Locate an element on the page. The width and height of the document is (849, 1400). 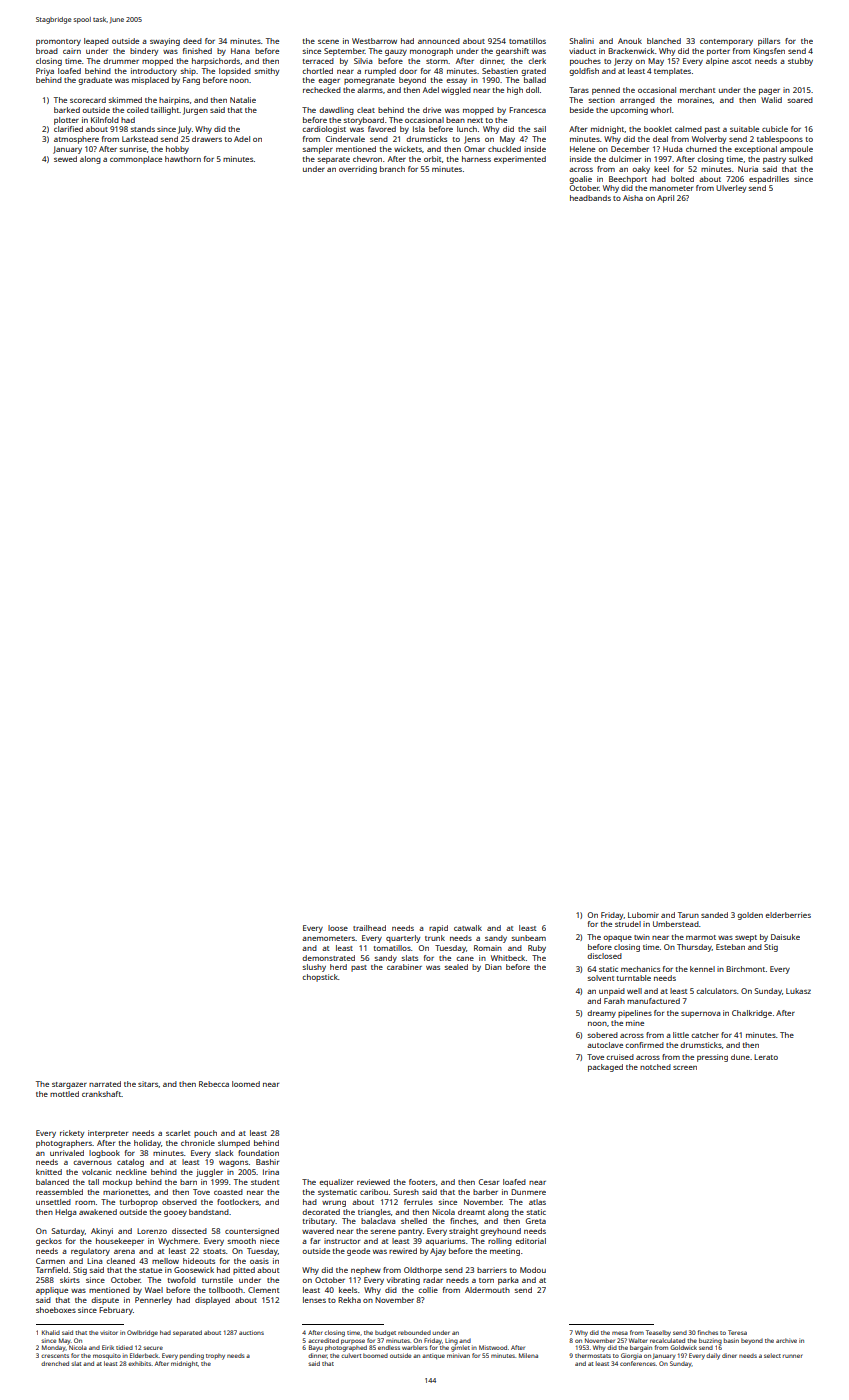
sewed is located at coordinates (65, 159).
